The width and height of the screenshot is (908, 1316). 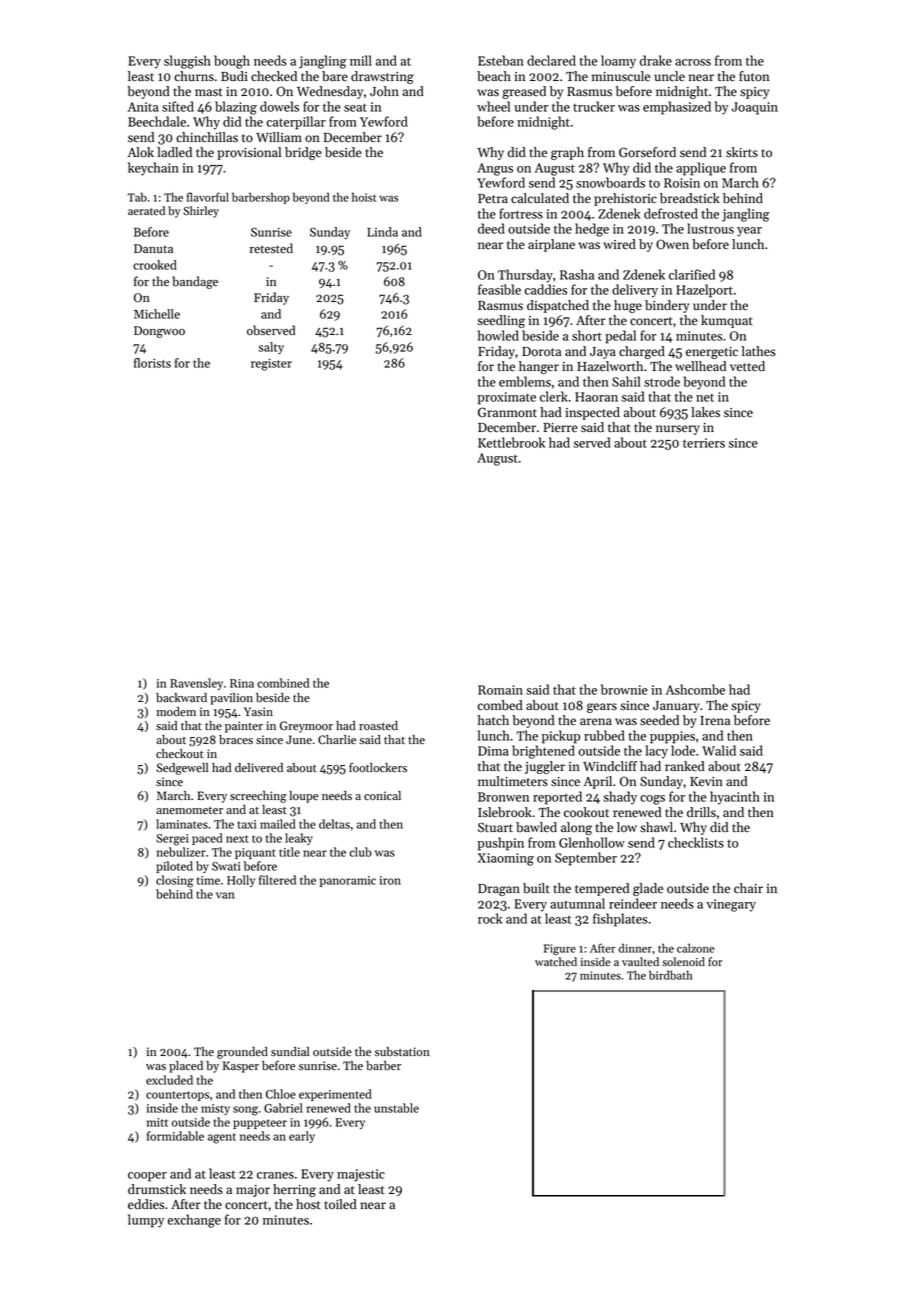 I want to click on Sergei, so click(x=172, y=840).
